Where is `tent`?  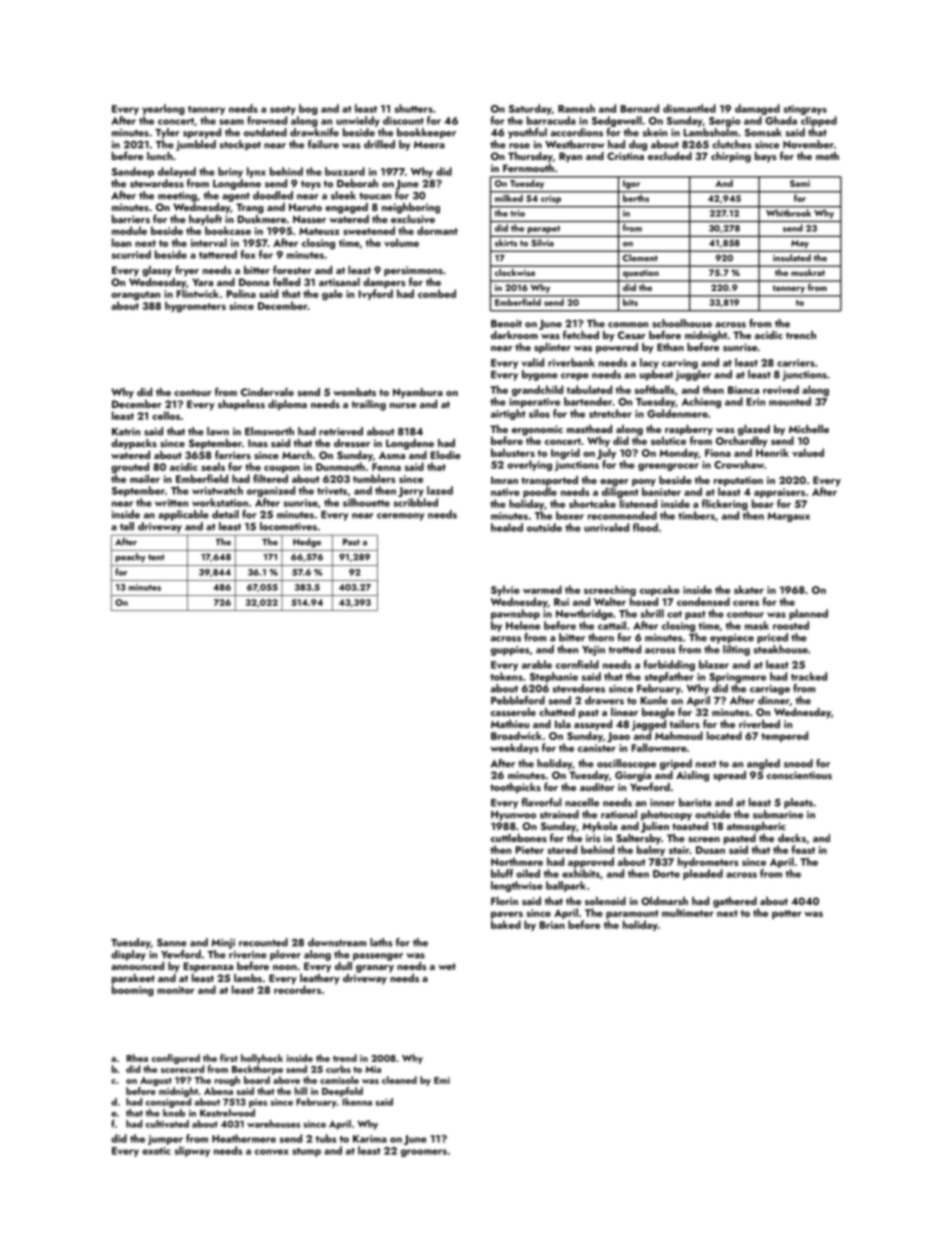 tent is located at coordinates (156, 557).
